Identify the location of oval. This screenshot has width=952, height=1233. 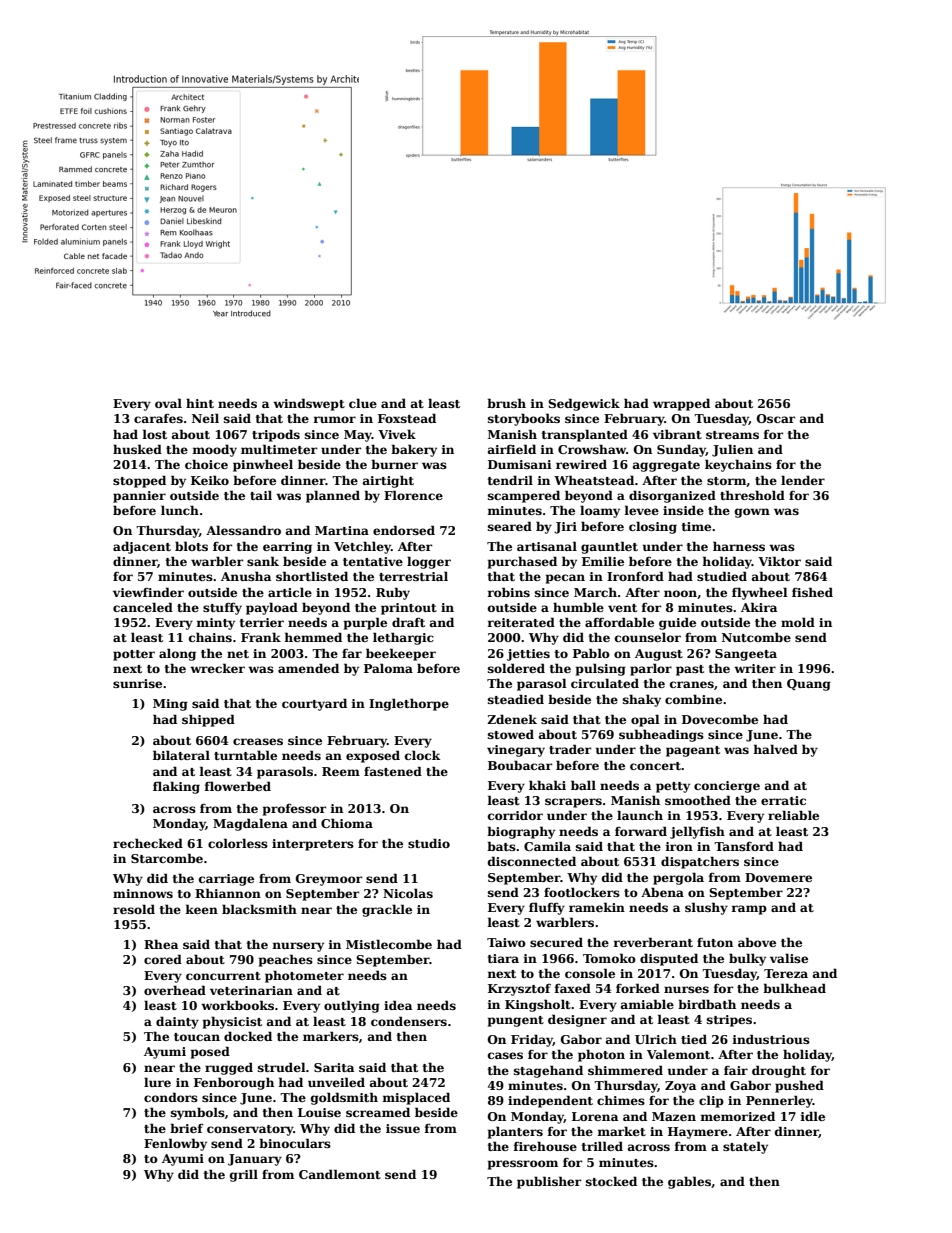
(168, 403).
